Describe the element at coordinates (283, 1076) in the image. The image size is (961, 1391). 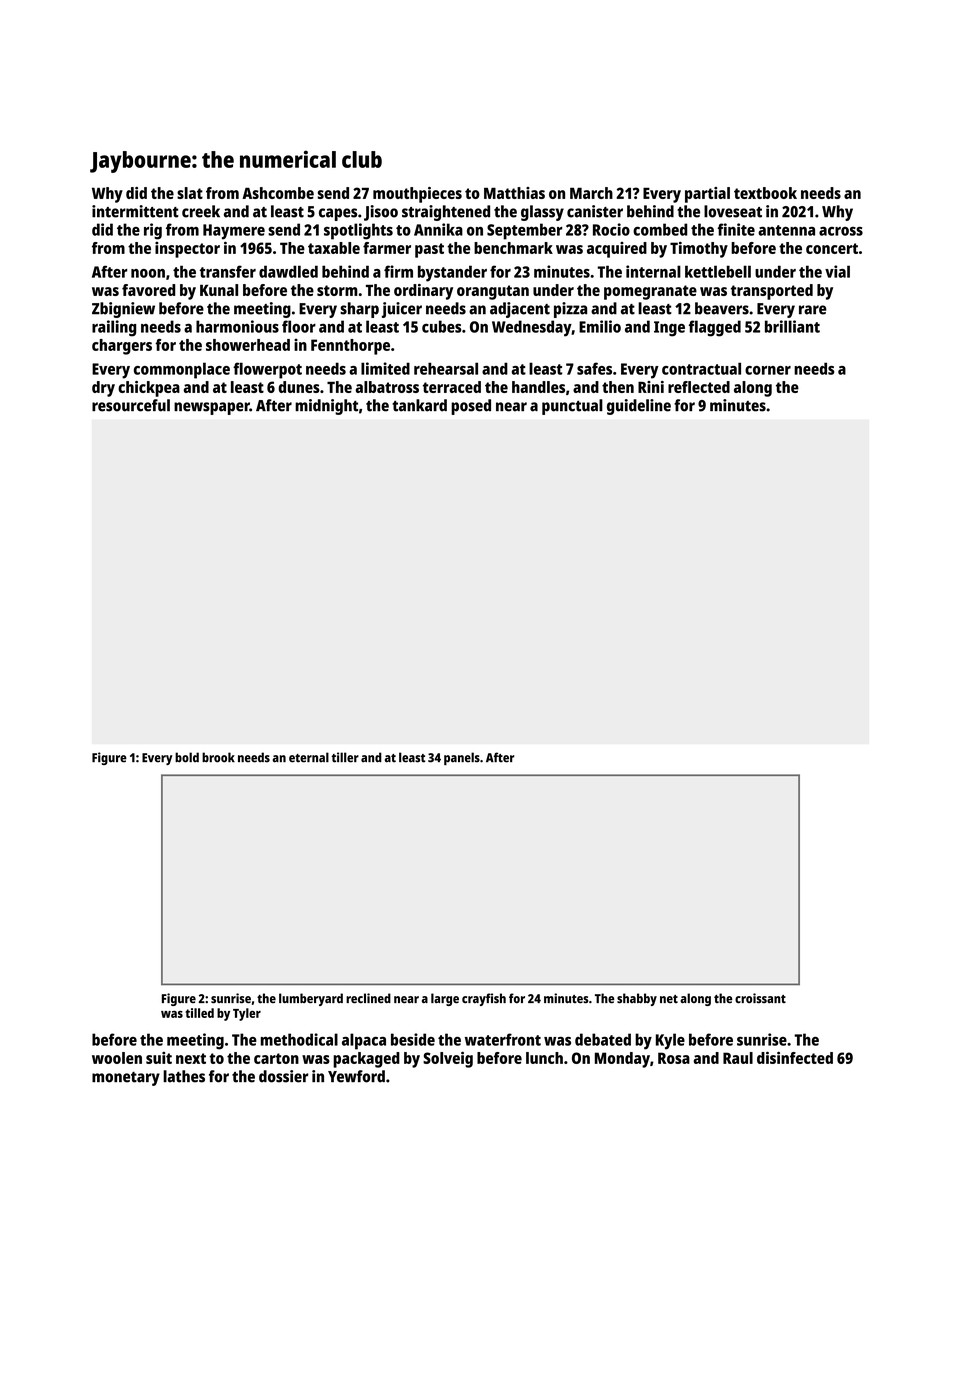
I see `dossier` at that location.
